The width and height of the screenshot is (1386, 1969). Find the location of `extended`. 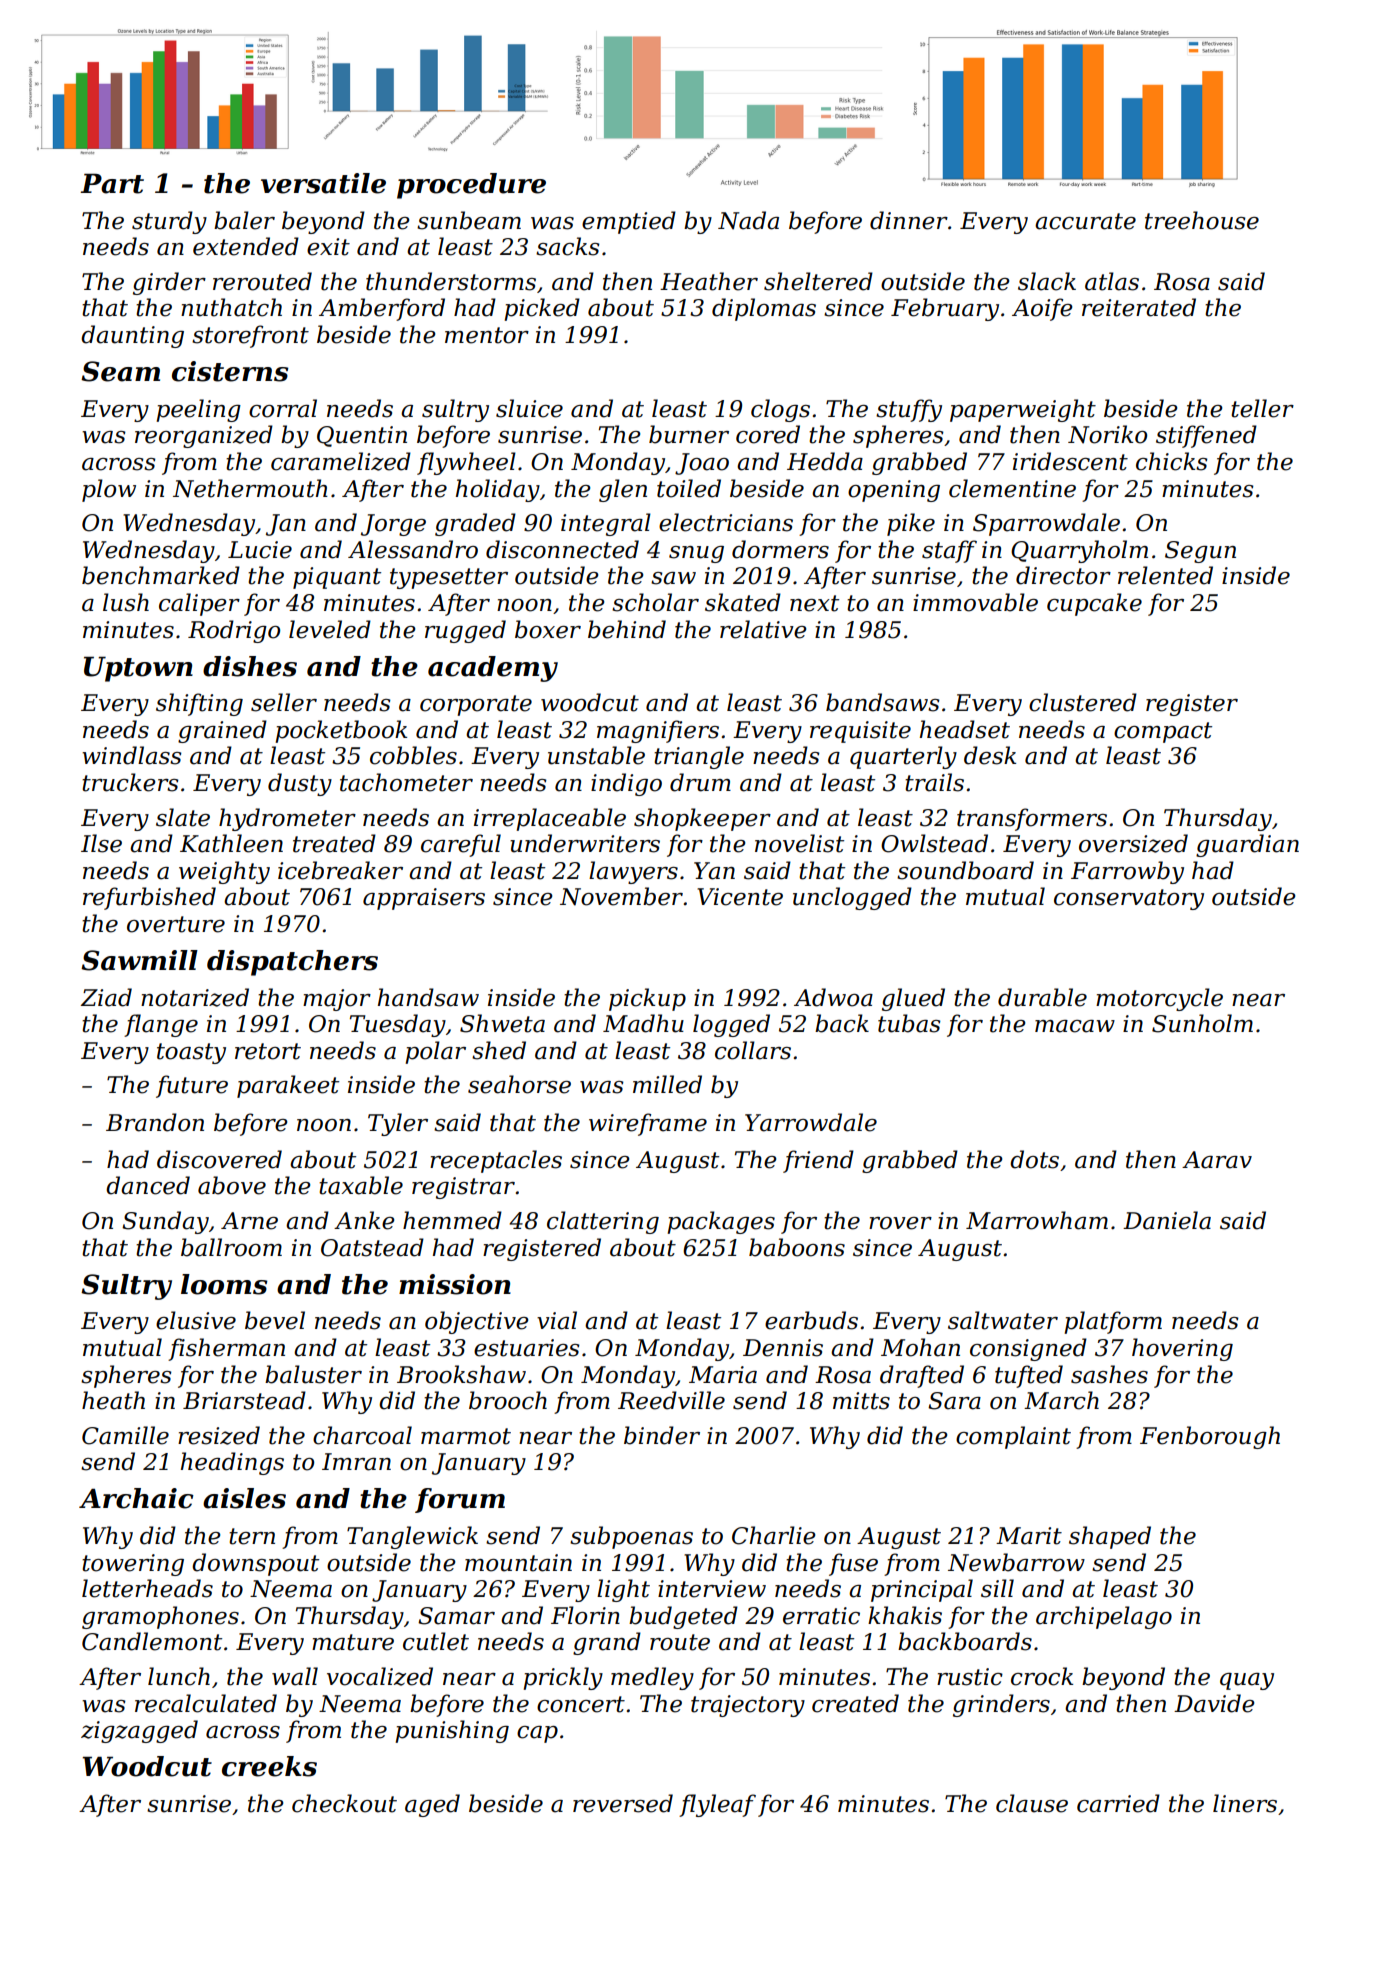

extended is located at coordinates (246, 246).
